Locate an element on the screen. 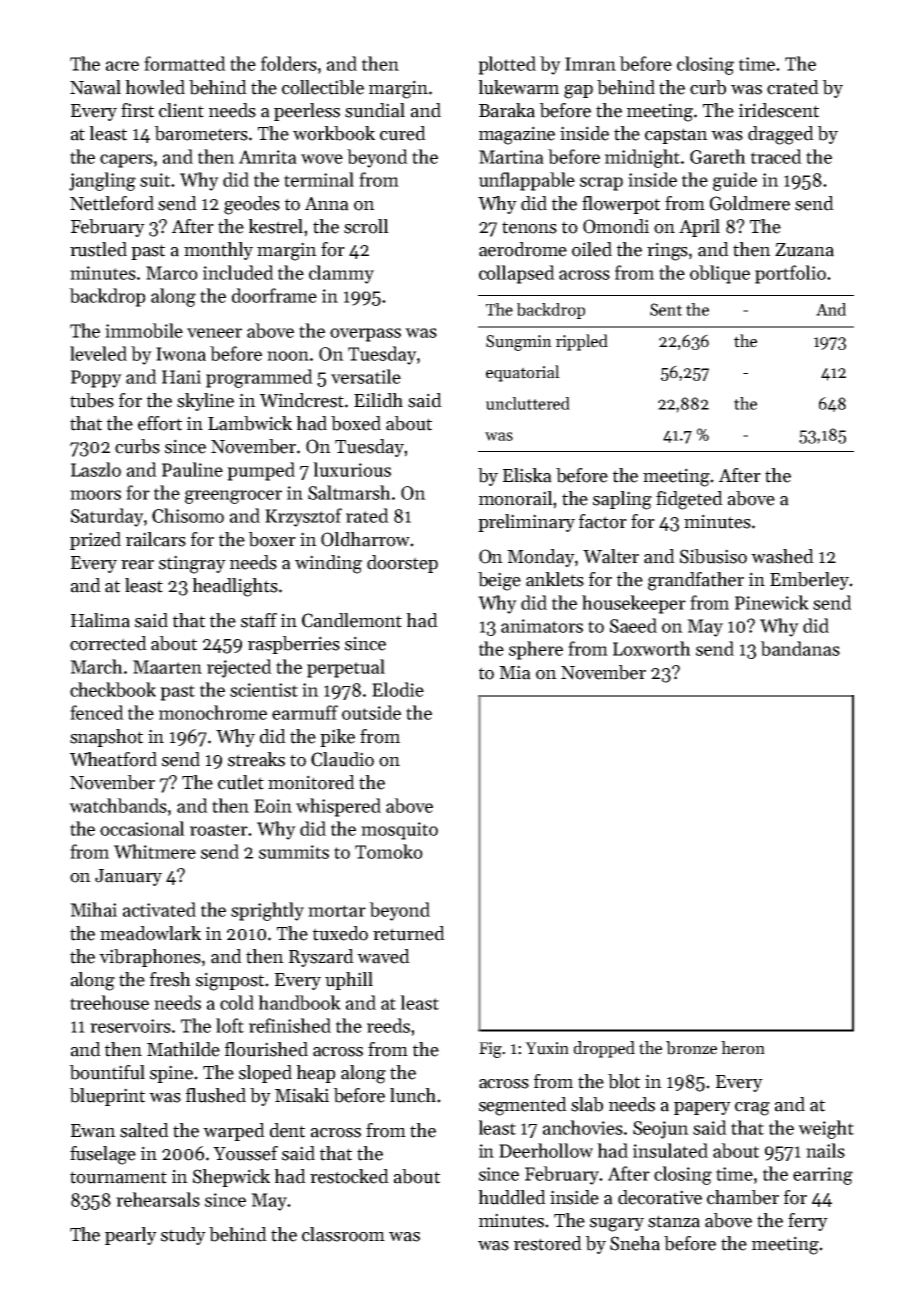 This screenshot has height=1314, width=924. kestrel is located at coordinates (275, 226).
